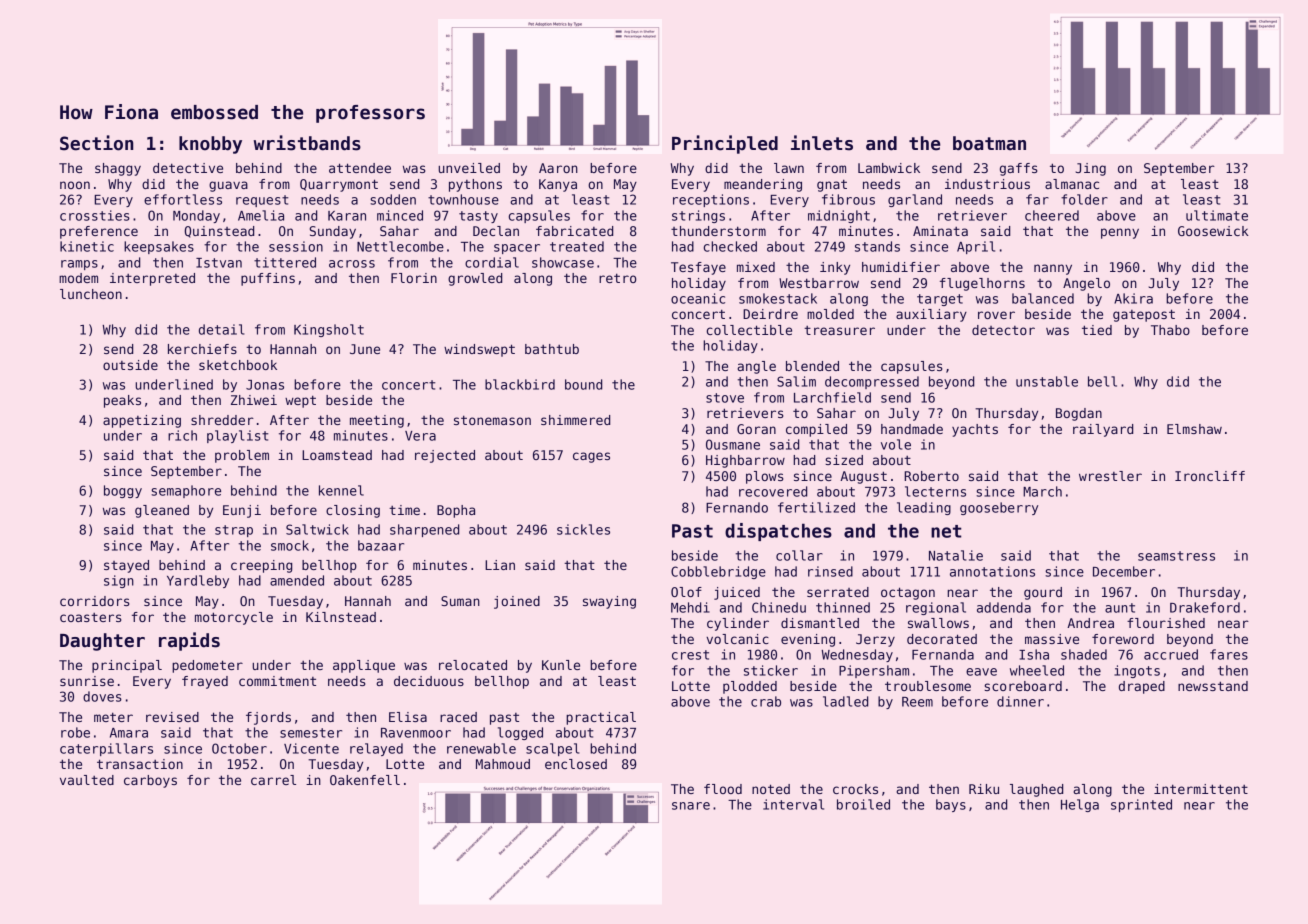  I want to click on crossties, so click(95, 215).
